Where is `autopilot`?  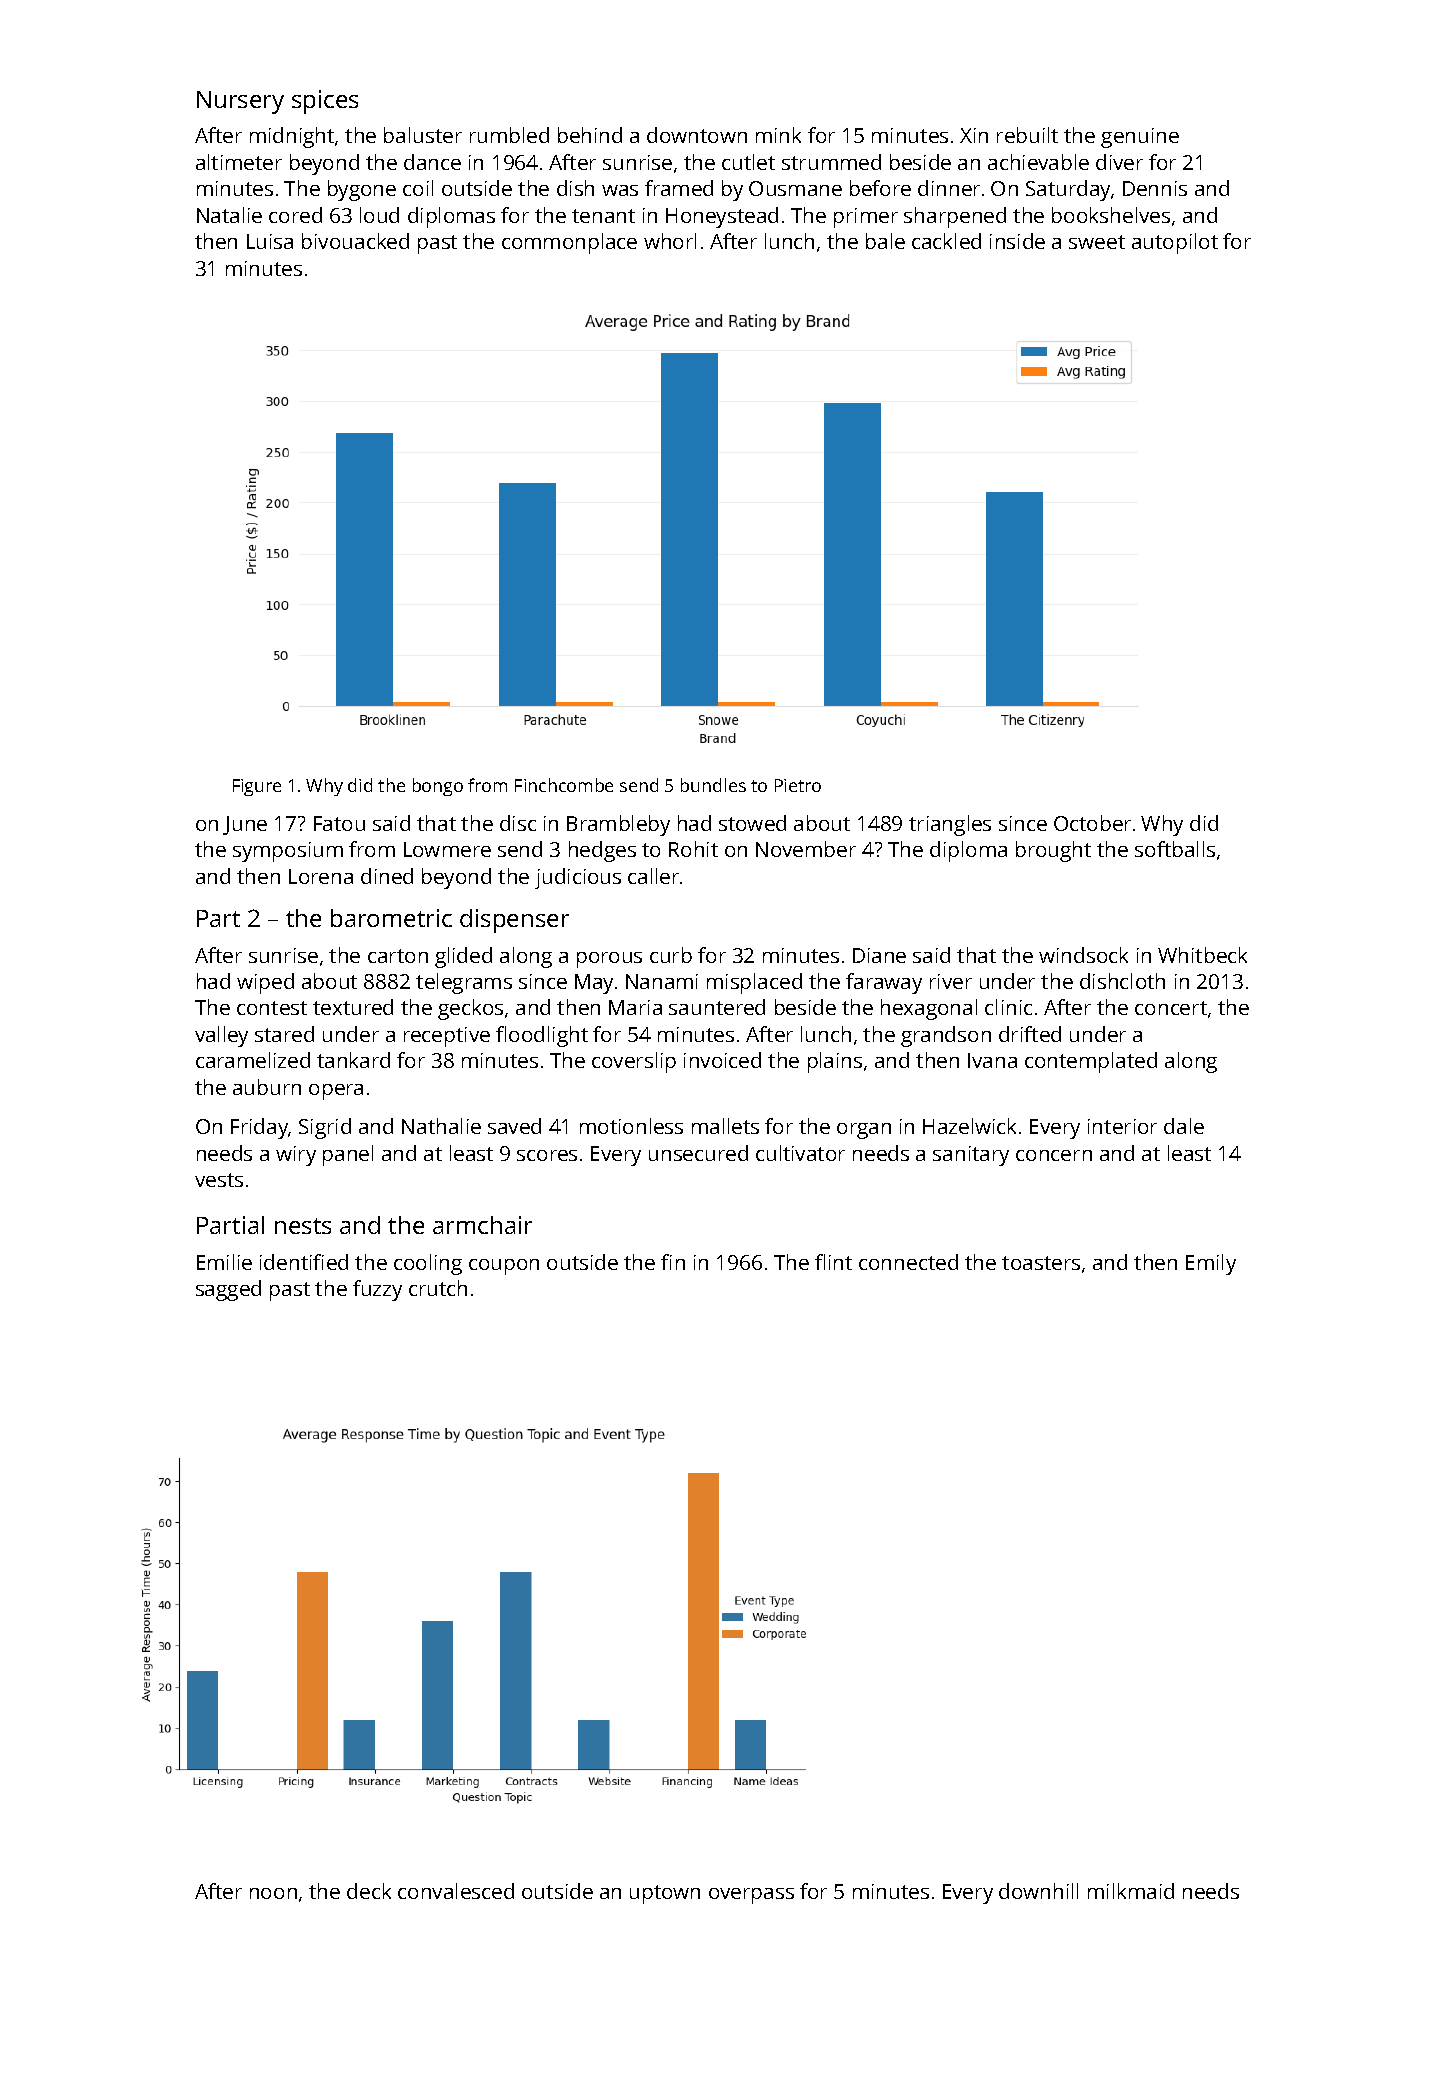 autopilot is located at coordinates (1175, 243).
